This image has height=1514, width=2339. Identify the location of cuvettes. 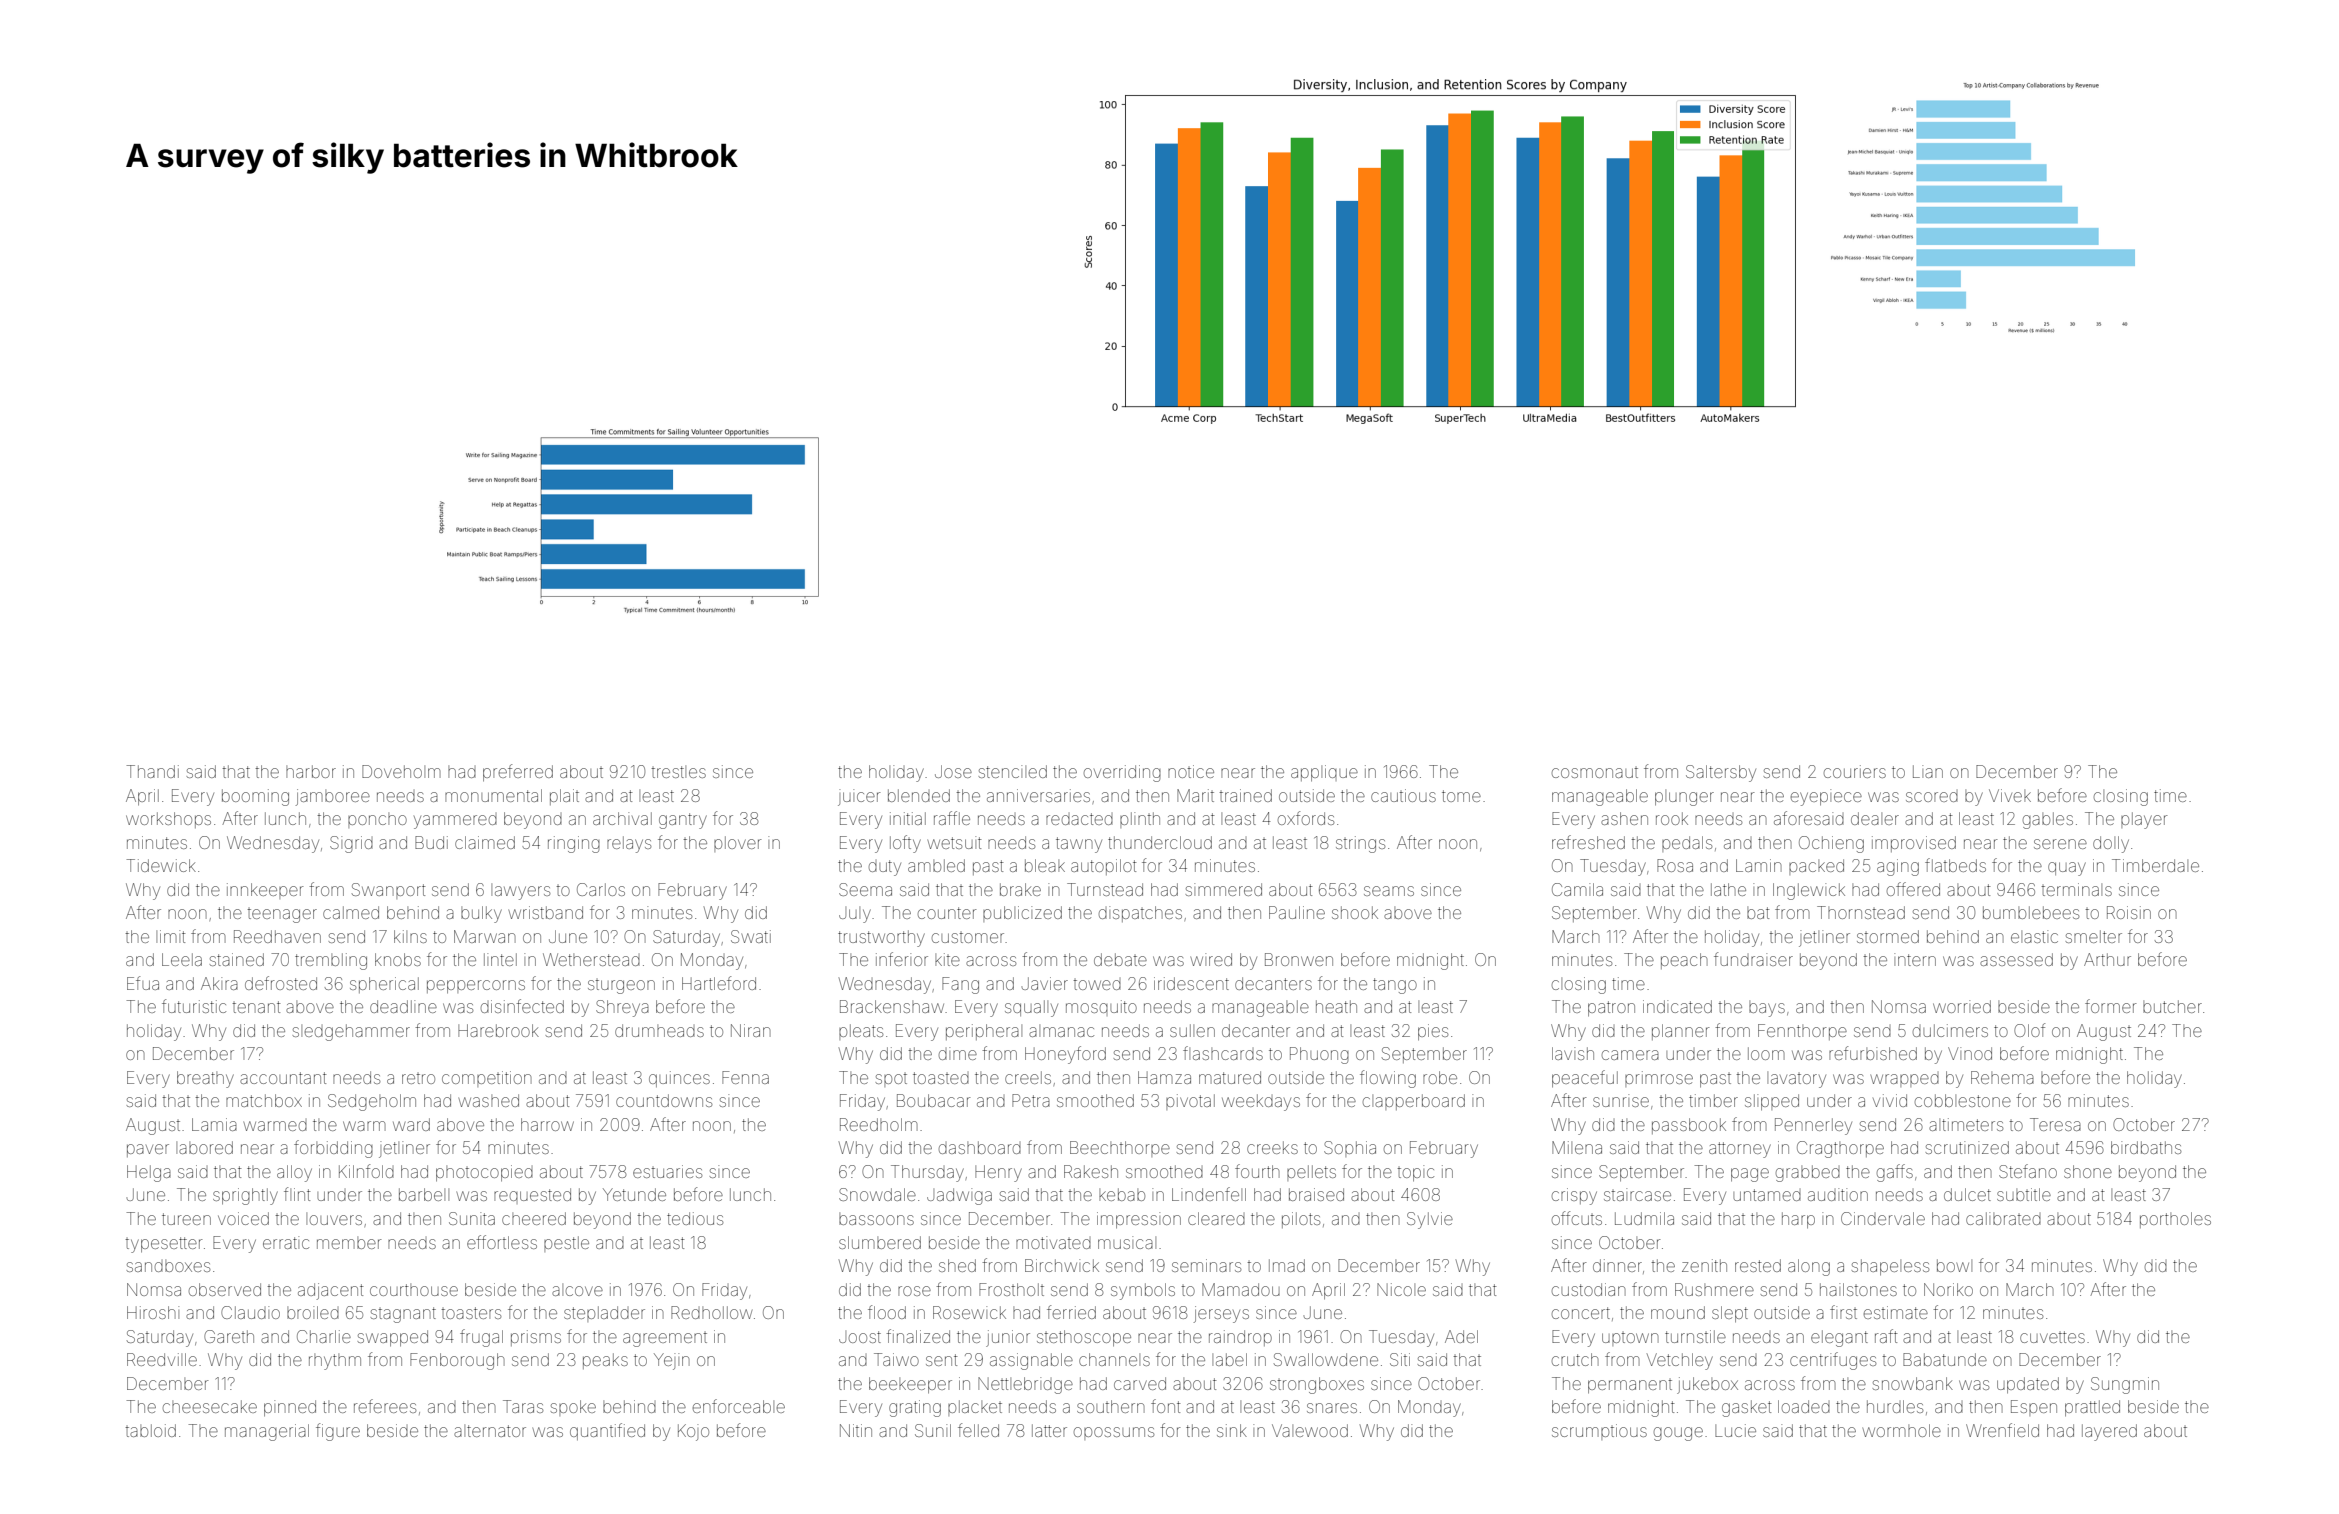
(2052, 1337).
